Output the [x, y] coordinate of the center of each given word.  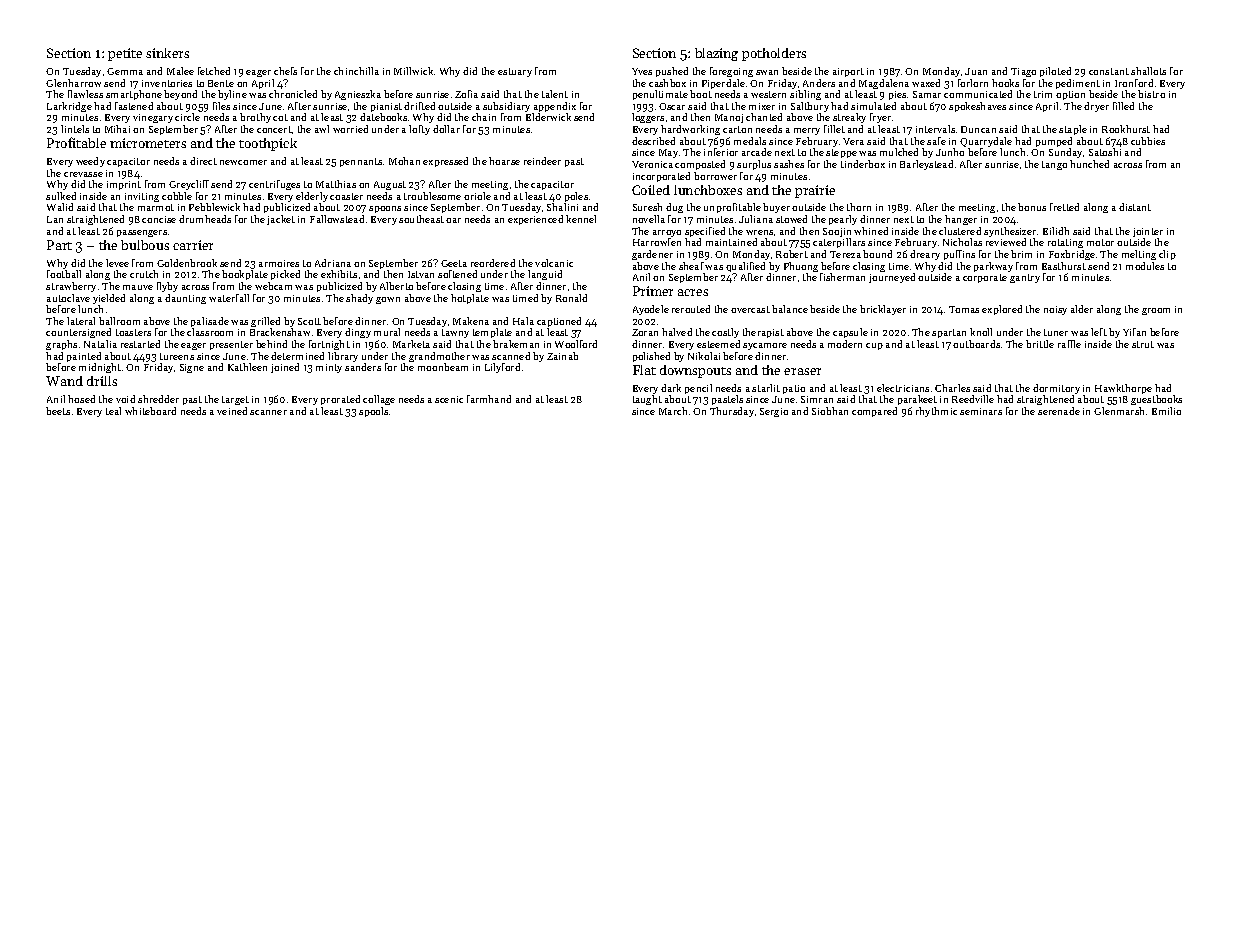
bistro [1151, 94]
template [492, 333]
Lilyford [502, 368]
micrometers [148, 143]
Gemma [125, 71]
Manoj [729, 118]
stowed [791, 219]
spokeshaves [977, 107]
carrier [193, 245]
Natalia [100, 344]
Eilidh [1056, 231]
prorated [340, 400]
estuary [515, 72]
